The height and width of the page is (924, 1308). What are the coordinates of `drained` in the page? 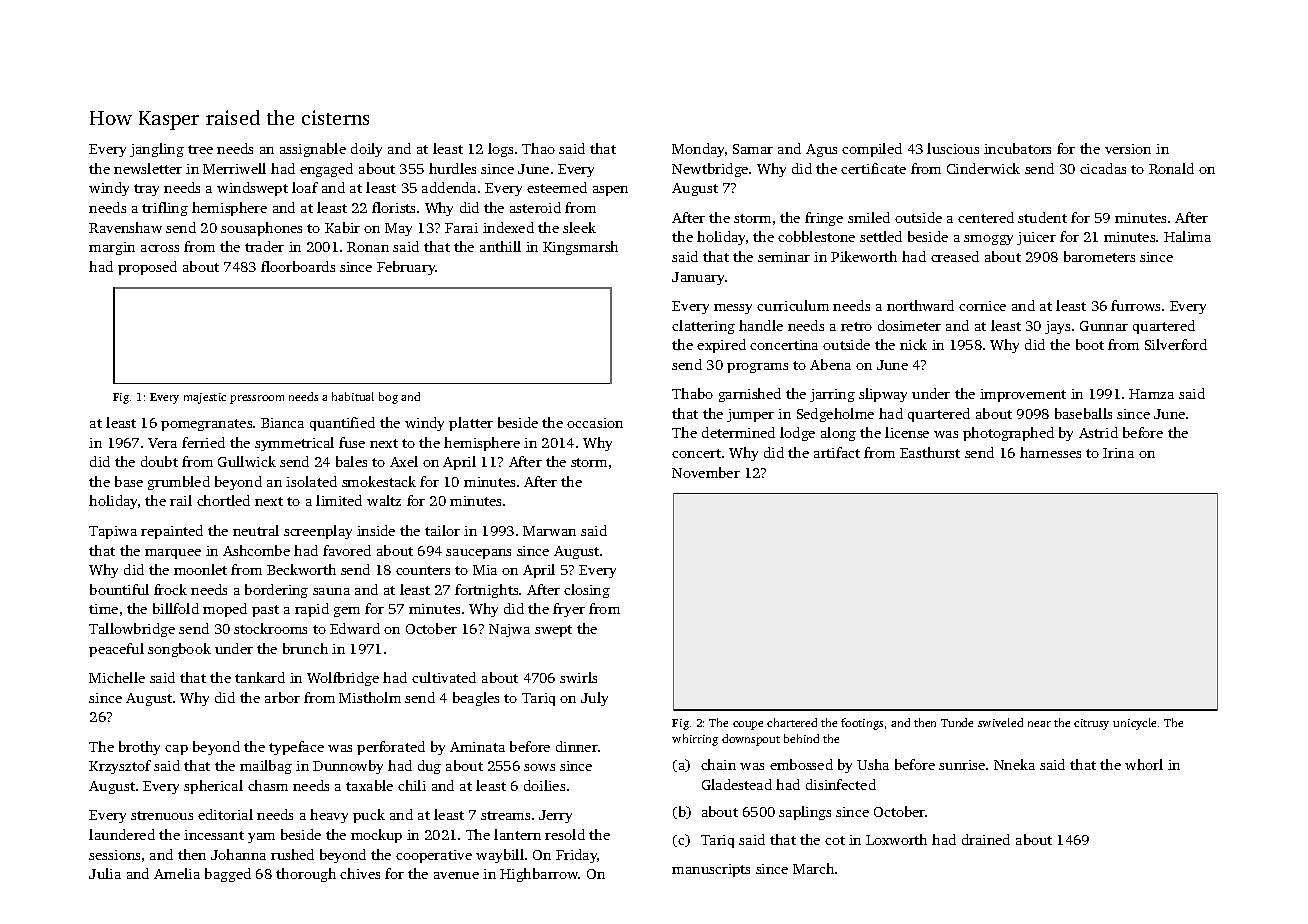 It's located at (986, 839).
